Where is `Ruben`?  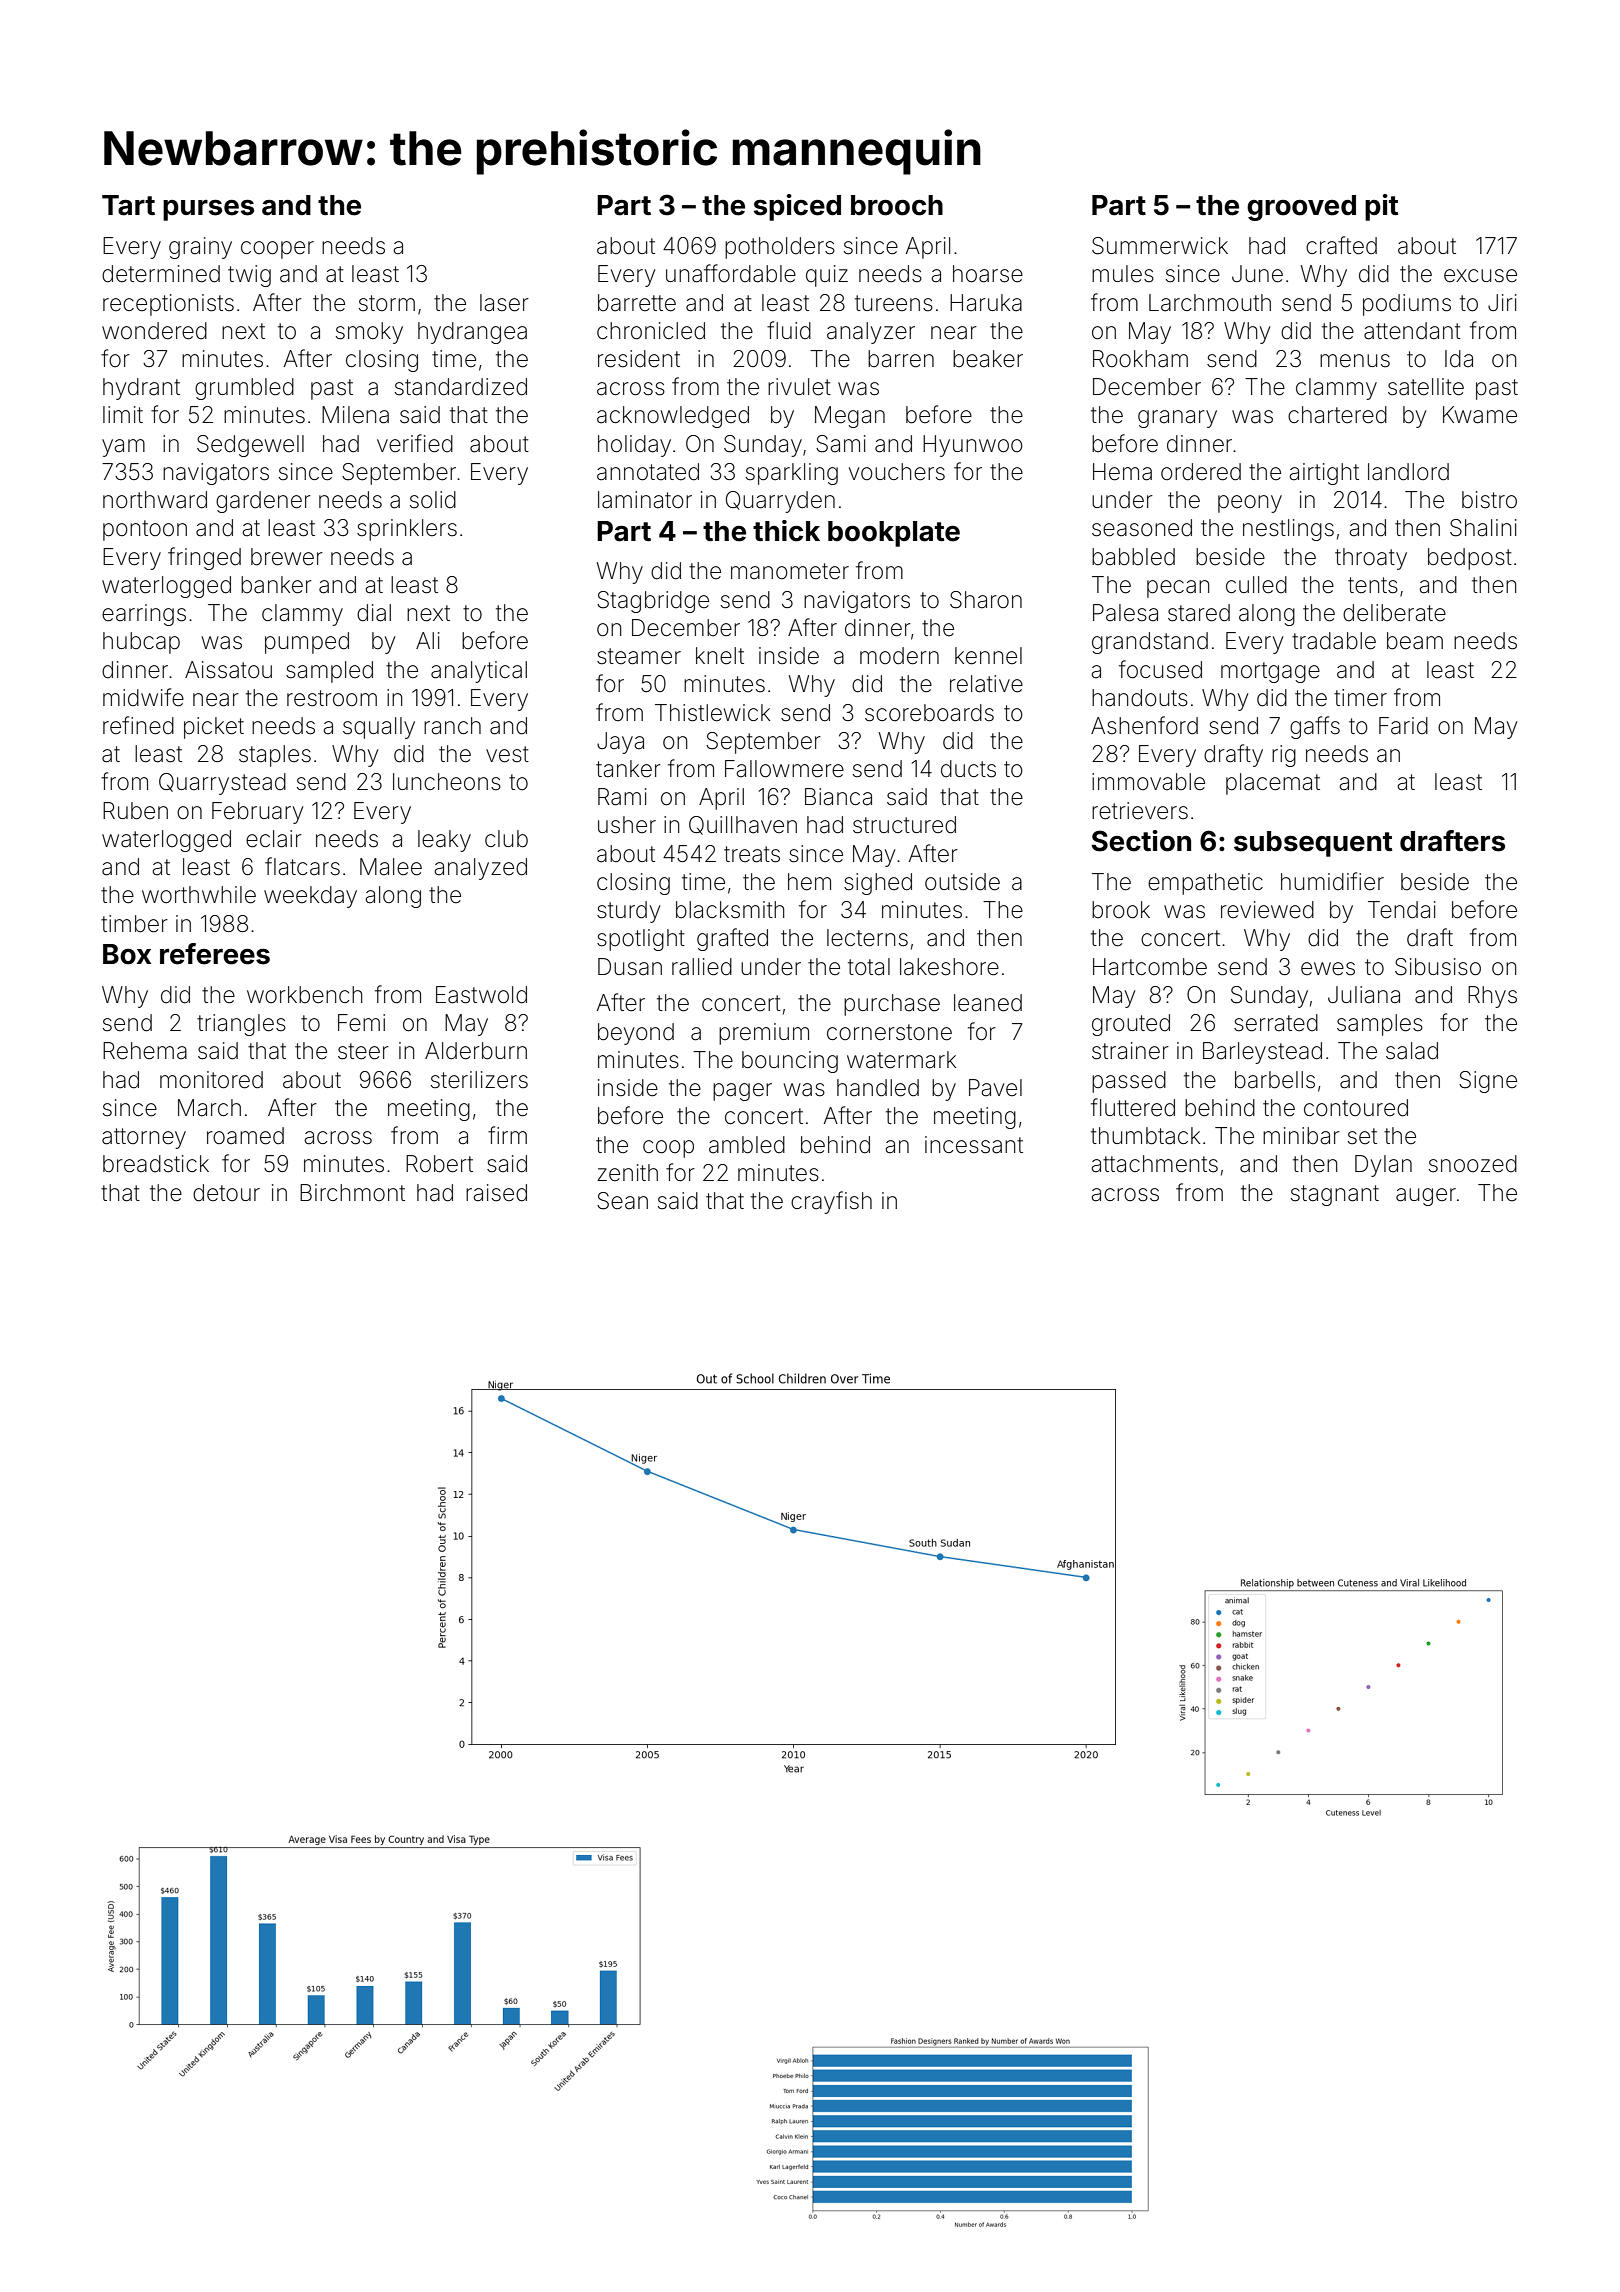 Ruben is located at coordinates (135, 811).
